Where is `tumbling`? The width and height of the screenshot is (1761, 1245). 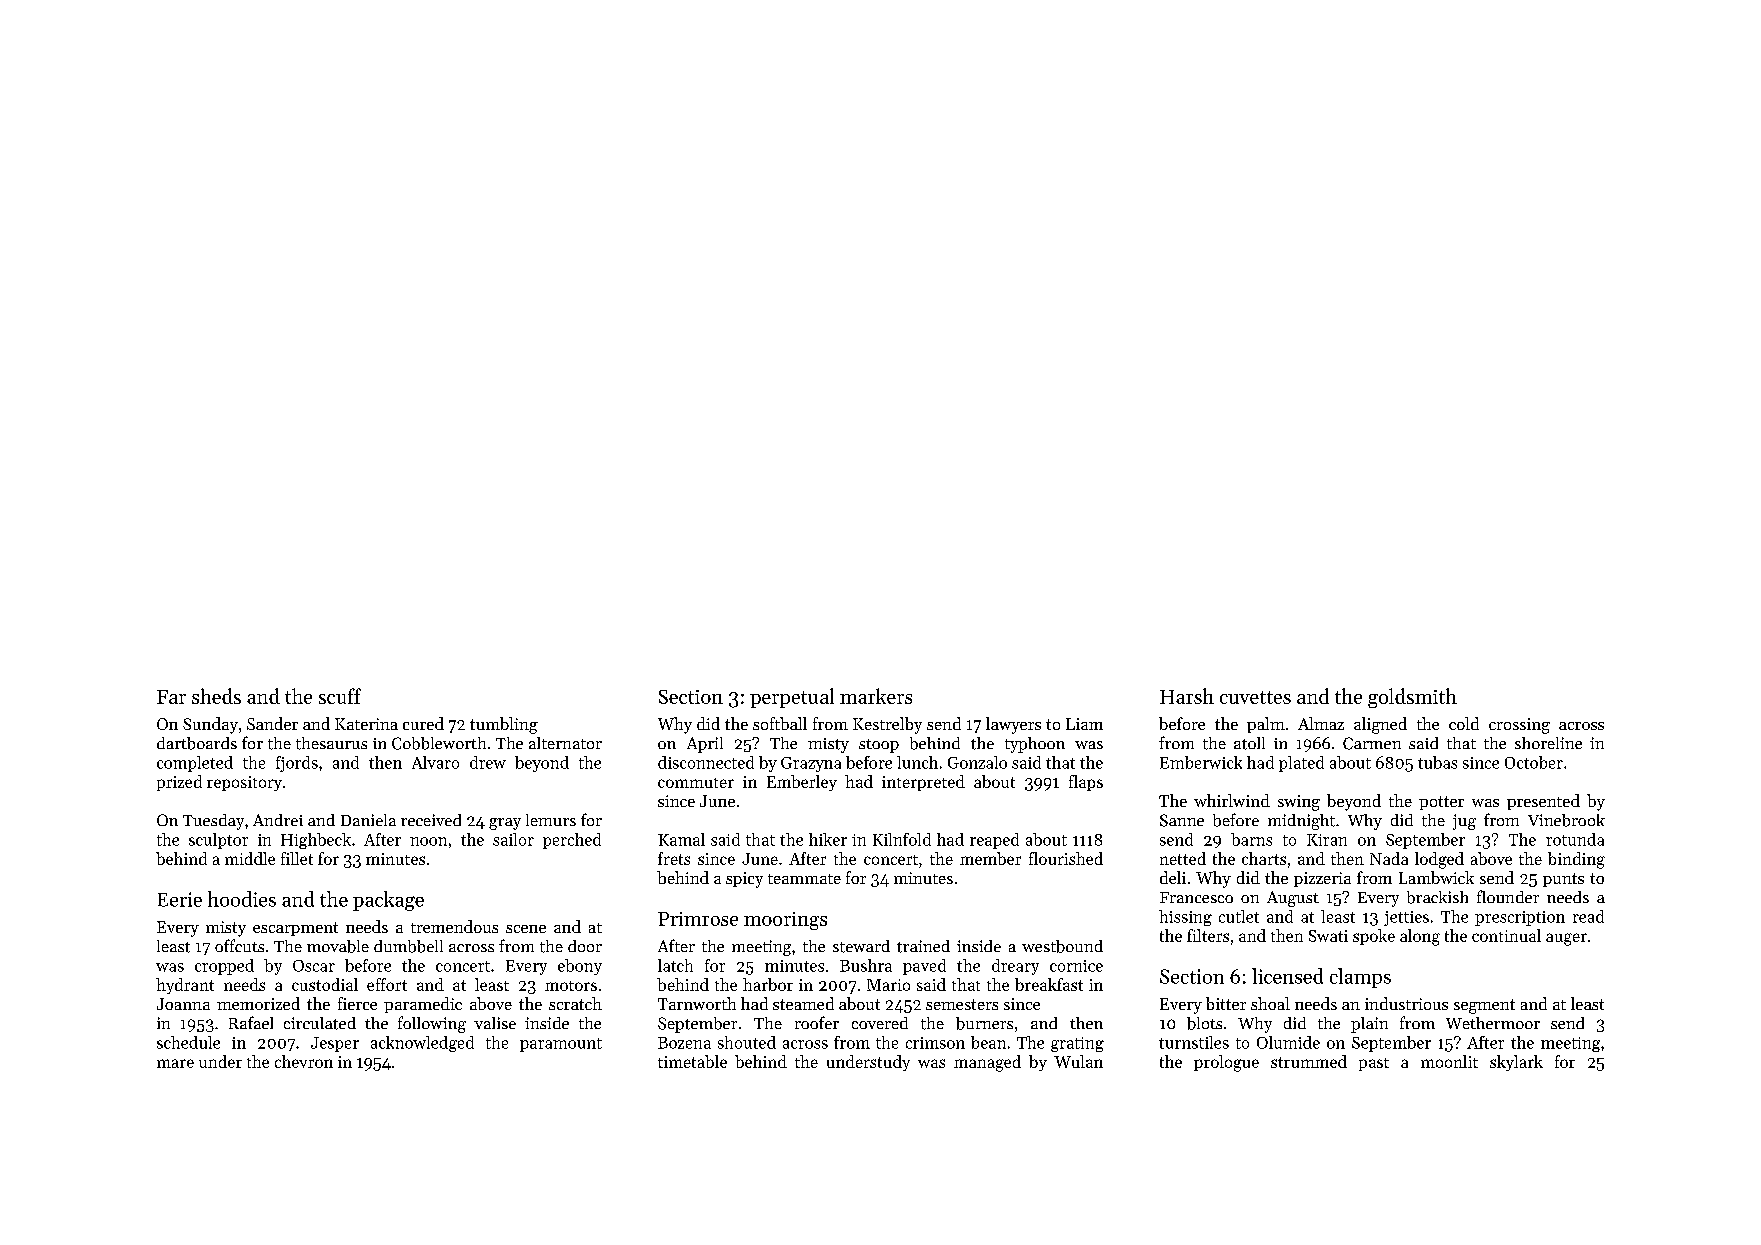
tumbling is located at coordinates (504, 725).
